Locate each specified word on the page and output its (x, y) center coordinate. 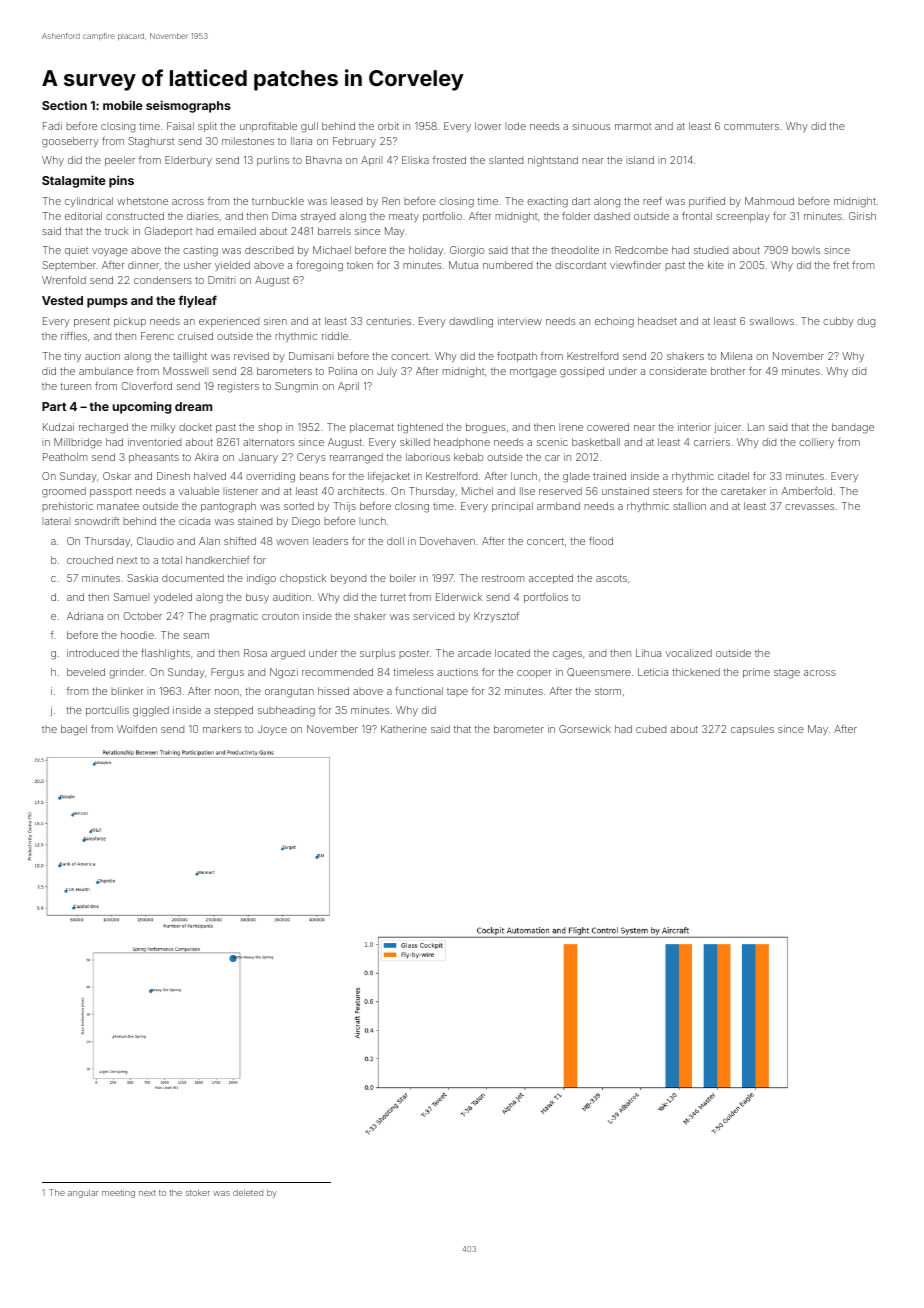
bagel (74, 730)
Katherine (404, 729)
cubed (651, 729)
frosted (449, 160)
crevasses (810, 507)
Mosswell (185, 371)
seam (196, 636)
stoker (198, 1192)
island (640, 160)
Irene (571, 427)
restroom (503, 578)
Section (64, 105)
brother (728, 371)
